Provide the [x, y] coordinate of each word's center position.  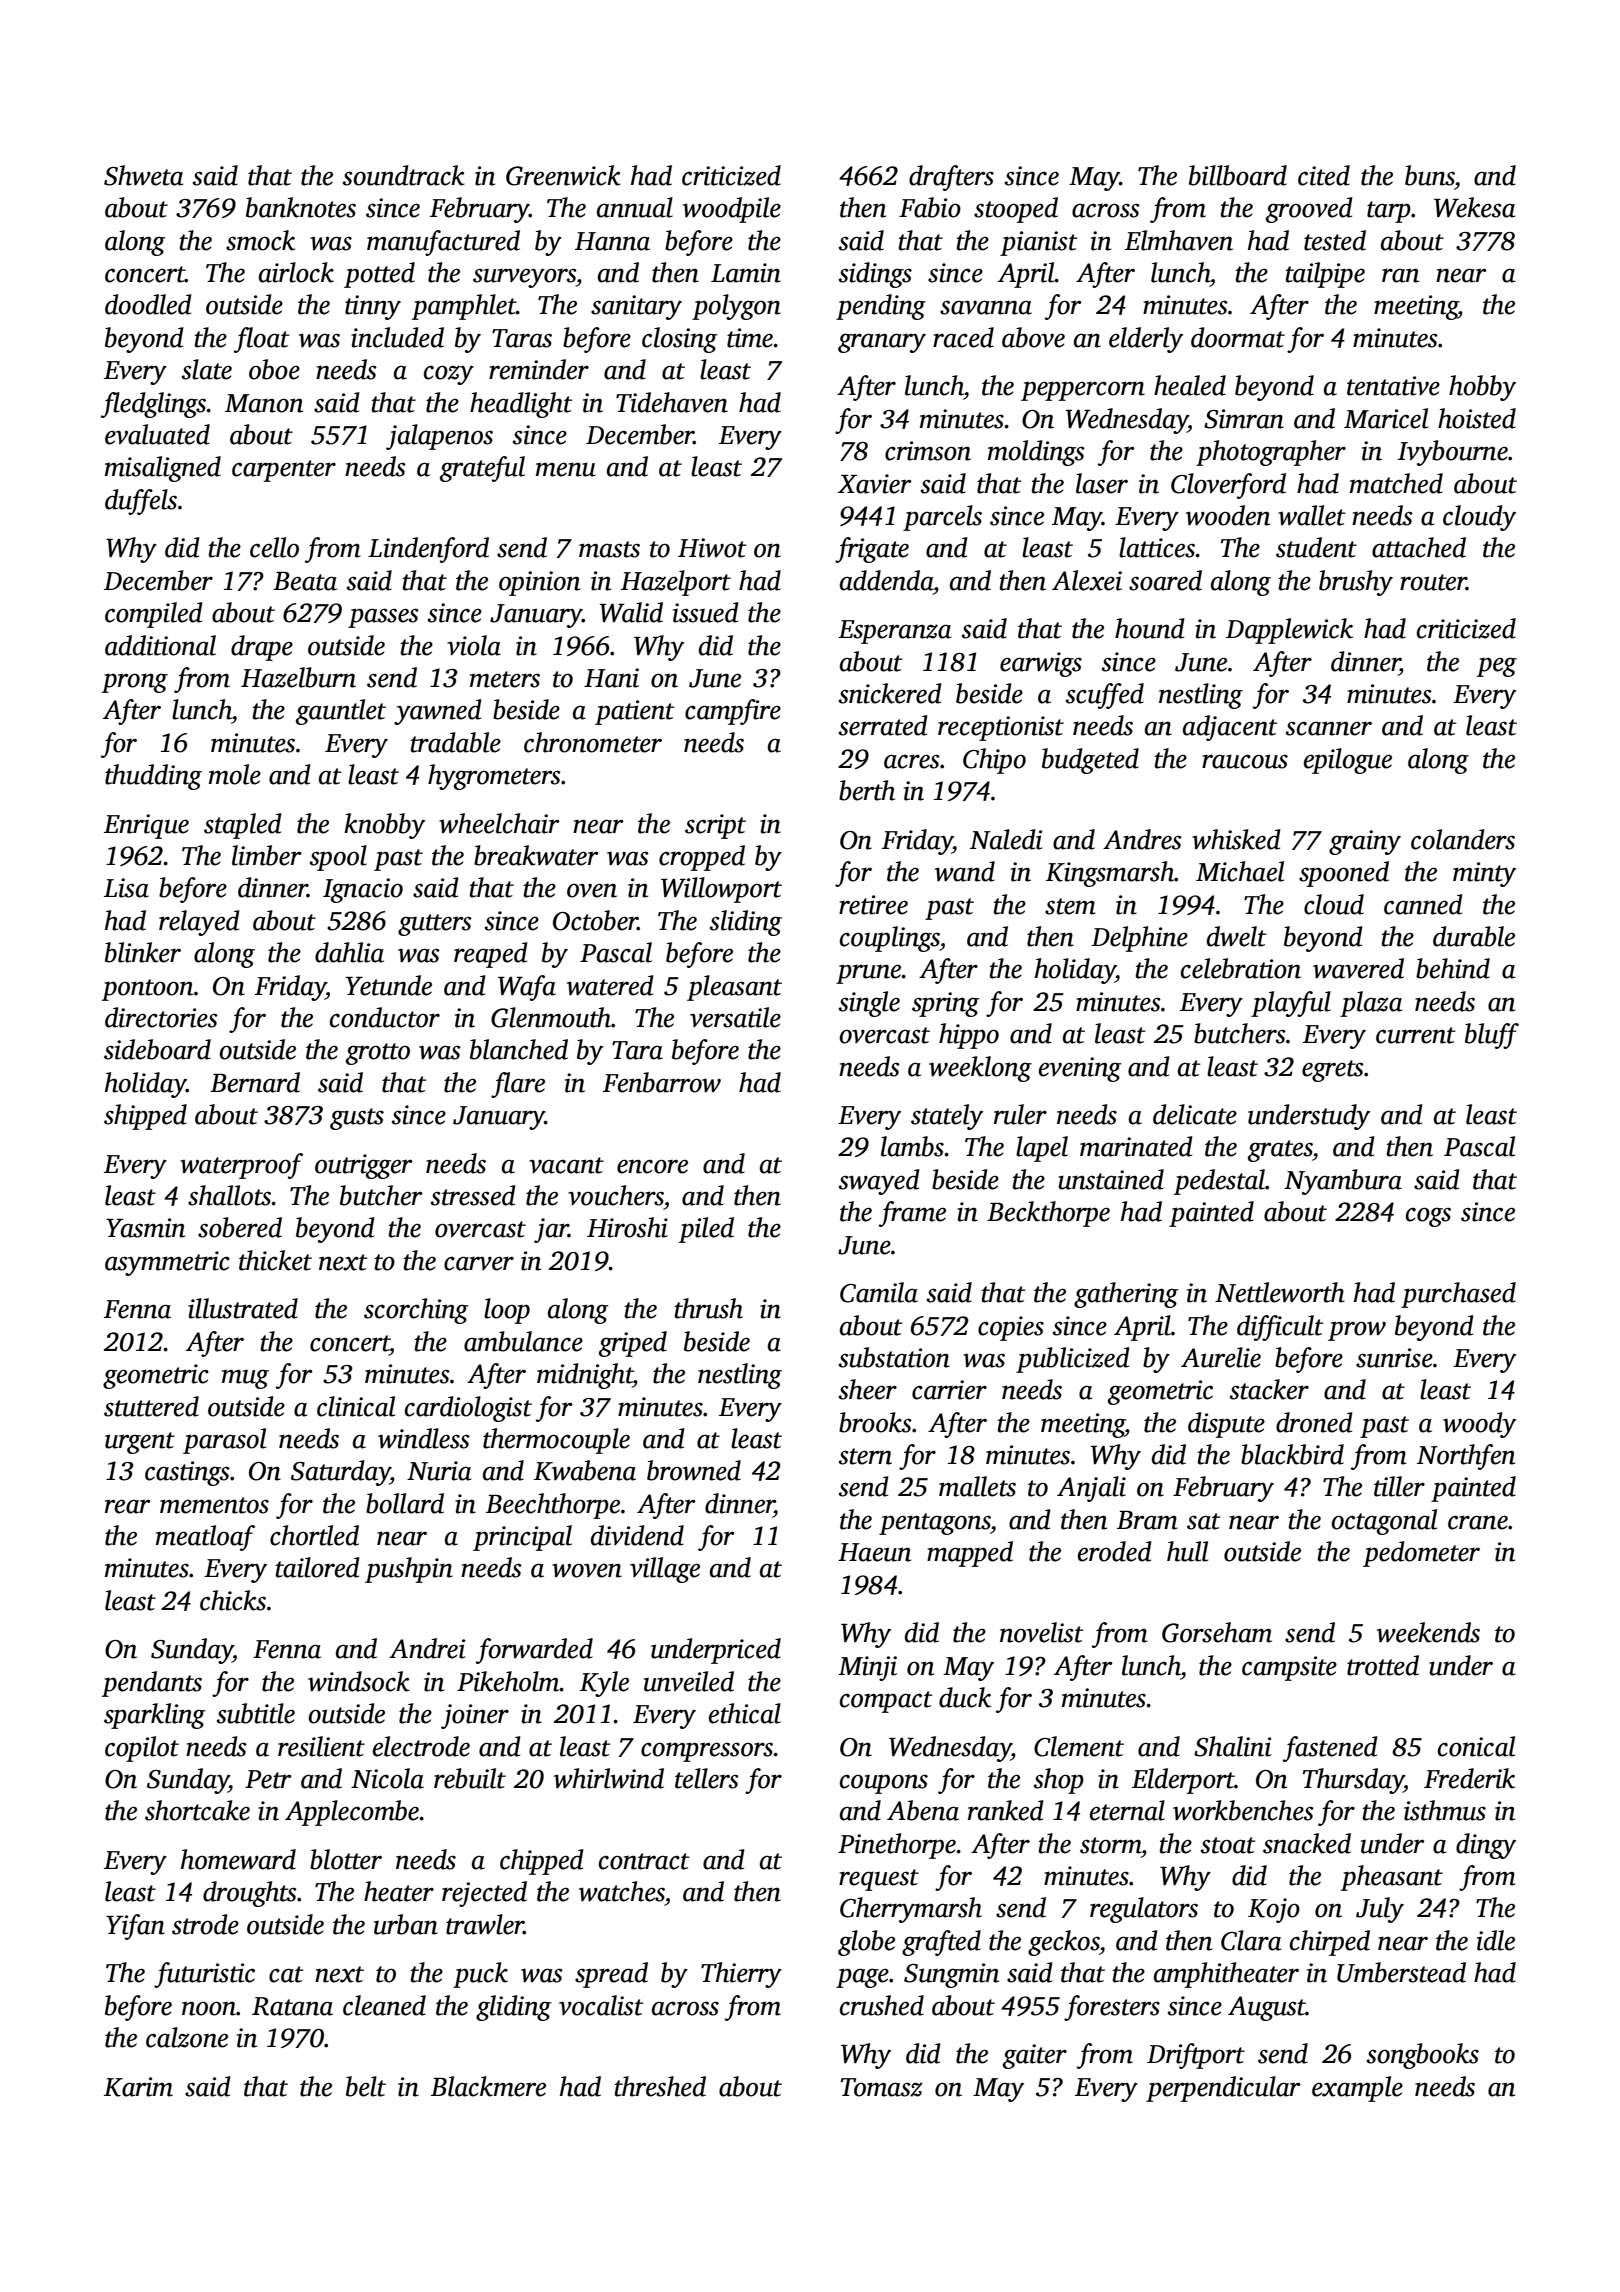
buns [1430, 175]
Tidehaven [672, 402]
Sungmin [951, 1975]
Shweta [144, 175]
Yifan [135, 1927]
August [1267, 2008]
